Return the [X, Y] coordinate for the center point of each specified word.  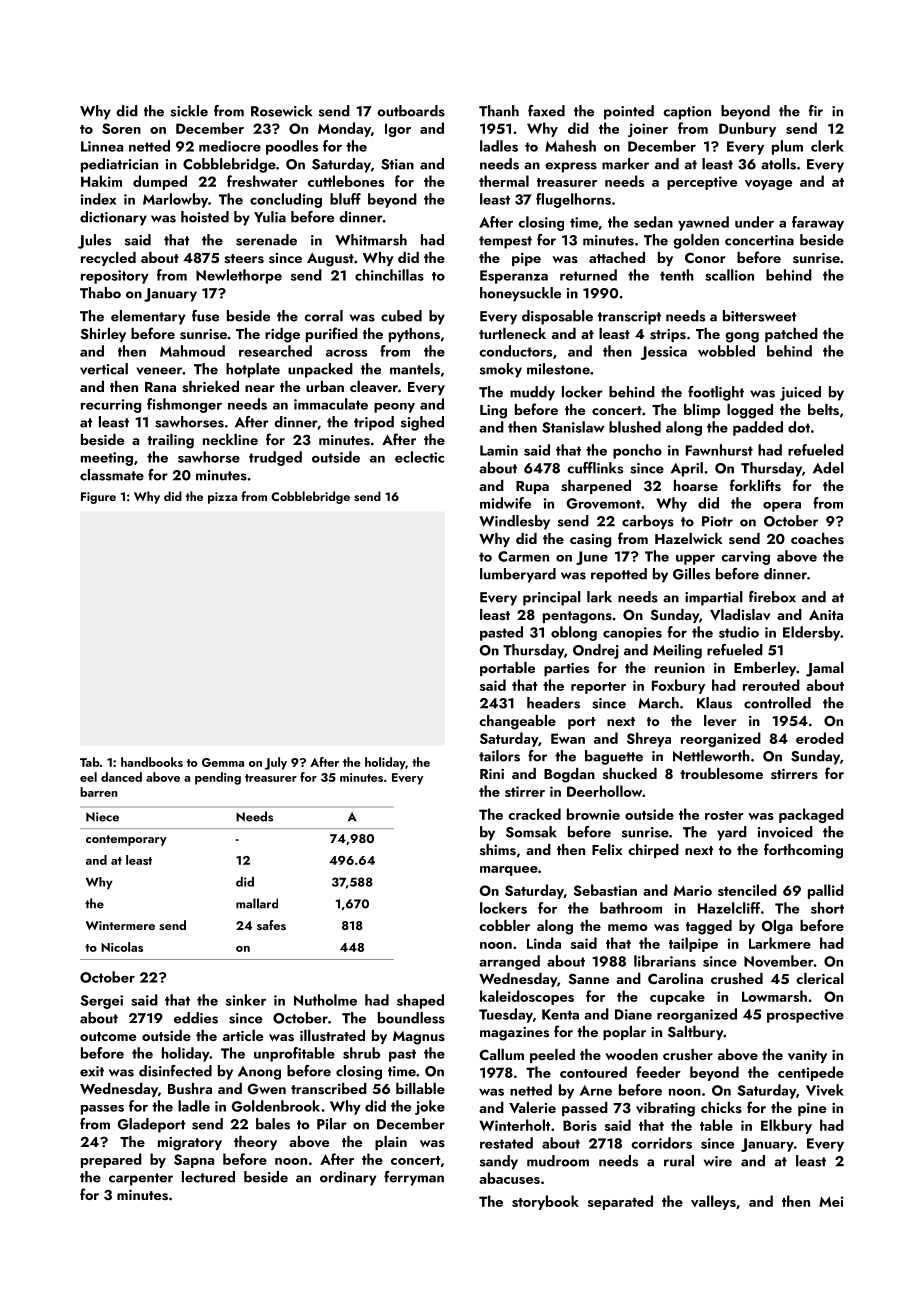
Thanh [499, 111]
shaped [420, 1001]
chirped [653, 851]
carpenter [141, 1179]
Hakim [101, 181]
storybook [545, 1202]
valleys [713, 1202]
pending [218, 778]
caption [687, 113]
